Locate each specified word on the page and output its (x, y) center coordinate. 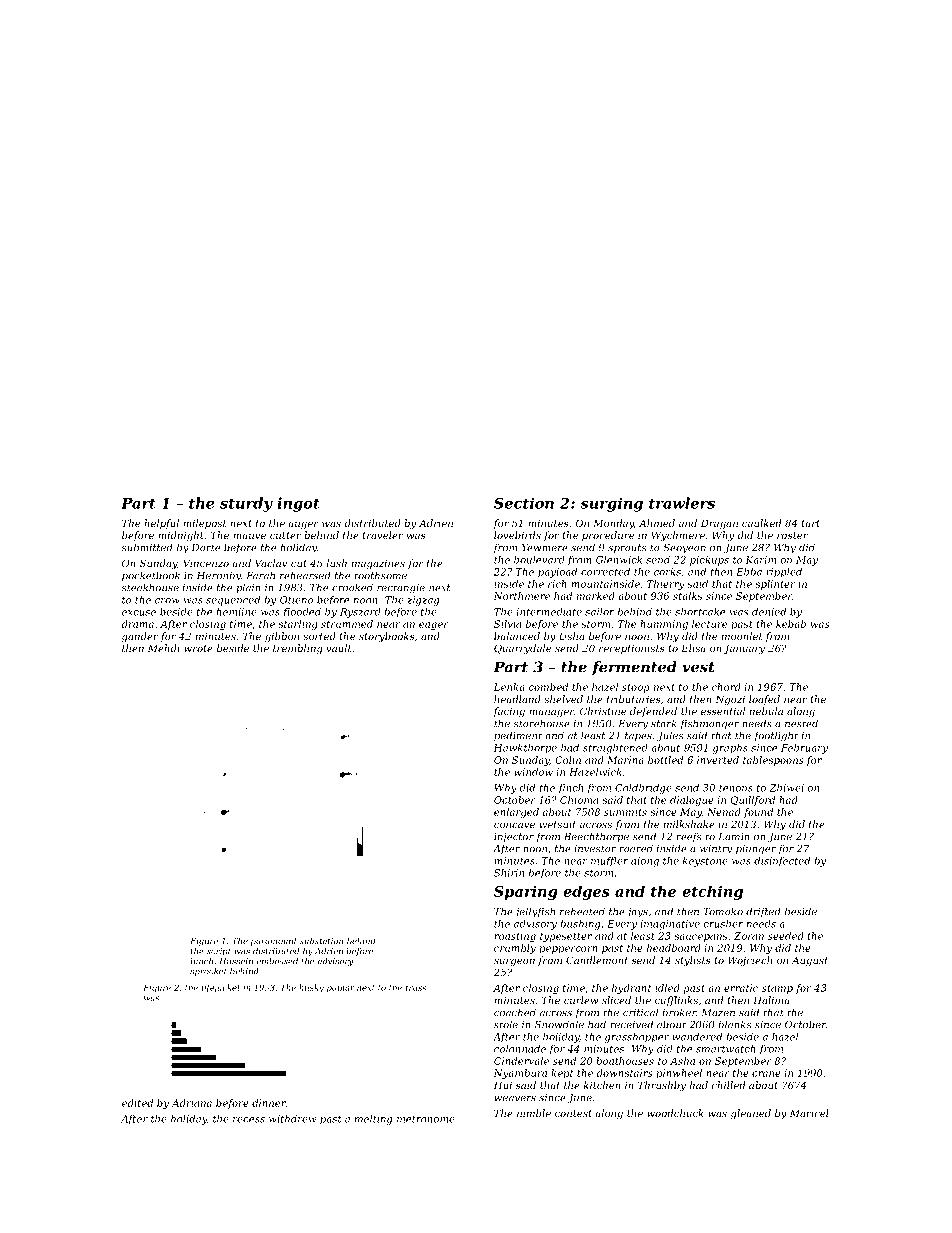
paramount (274, 942)
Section (524, 503)
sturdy (246, 504)
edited (137, 1103)
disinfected (782, 862)
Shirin (509, 873)
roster (792, 535)
